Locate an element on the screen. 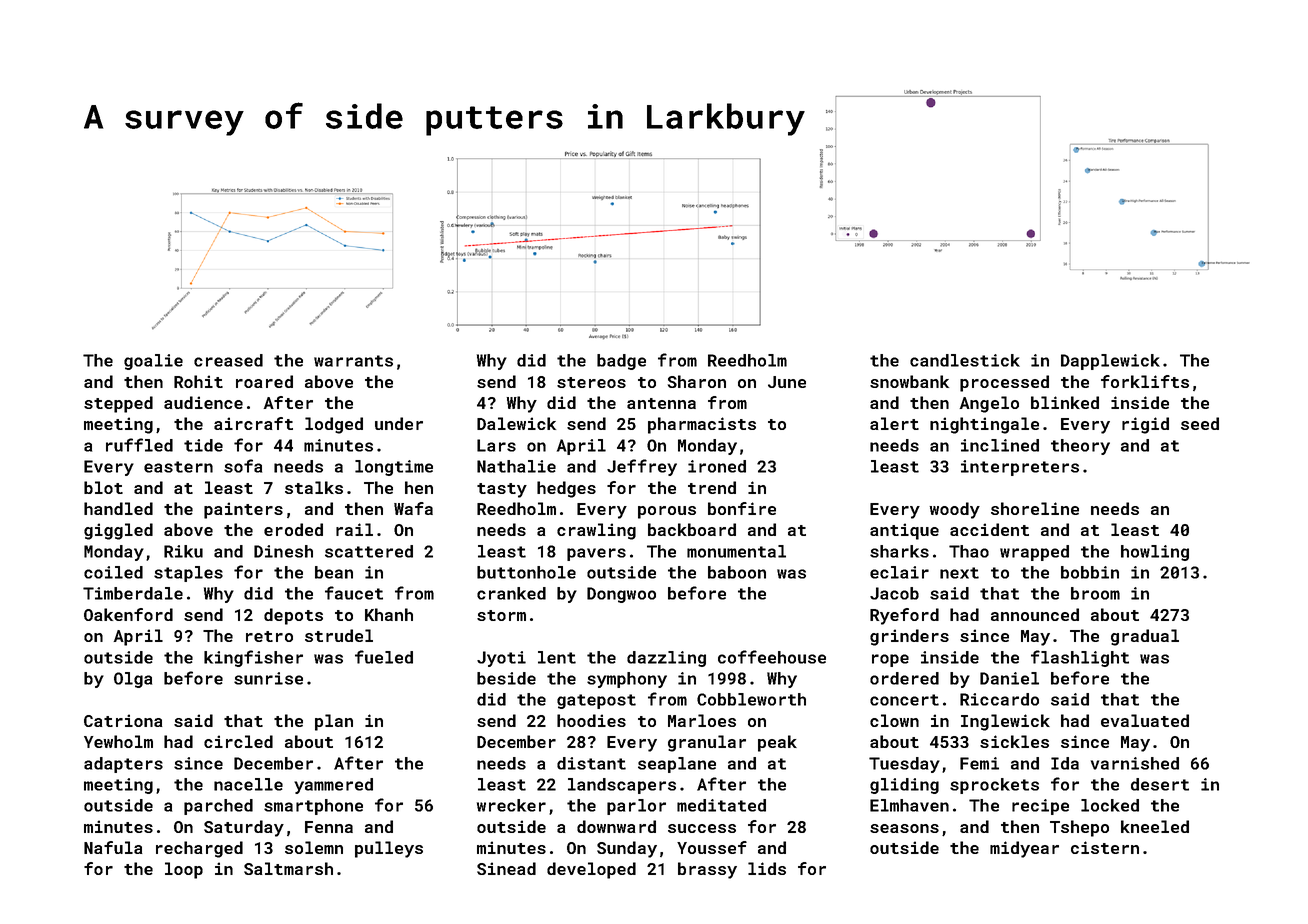 The image size is (1308, 924). badge is located at coordinates (621, 362).
